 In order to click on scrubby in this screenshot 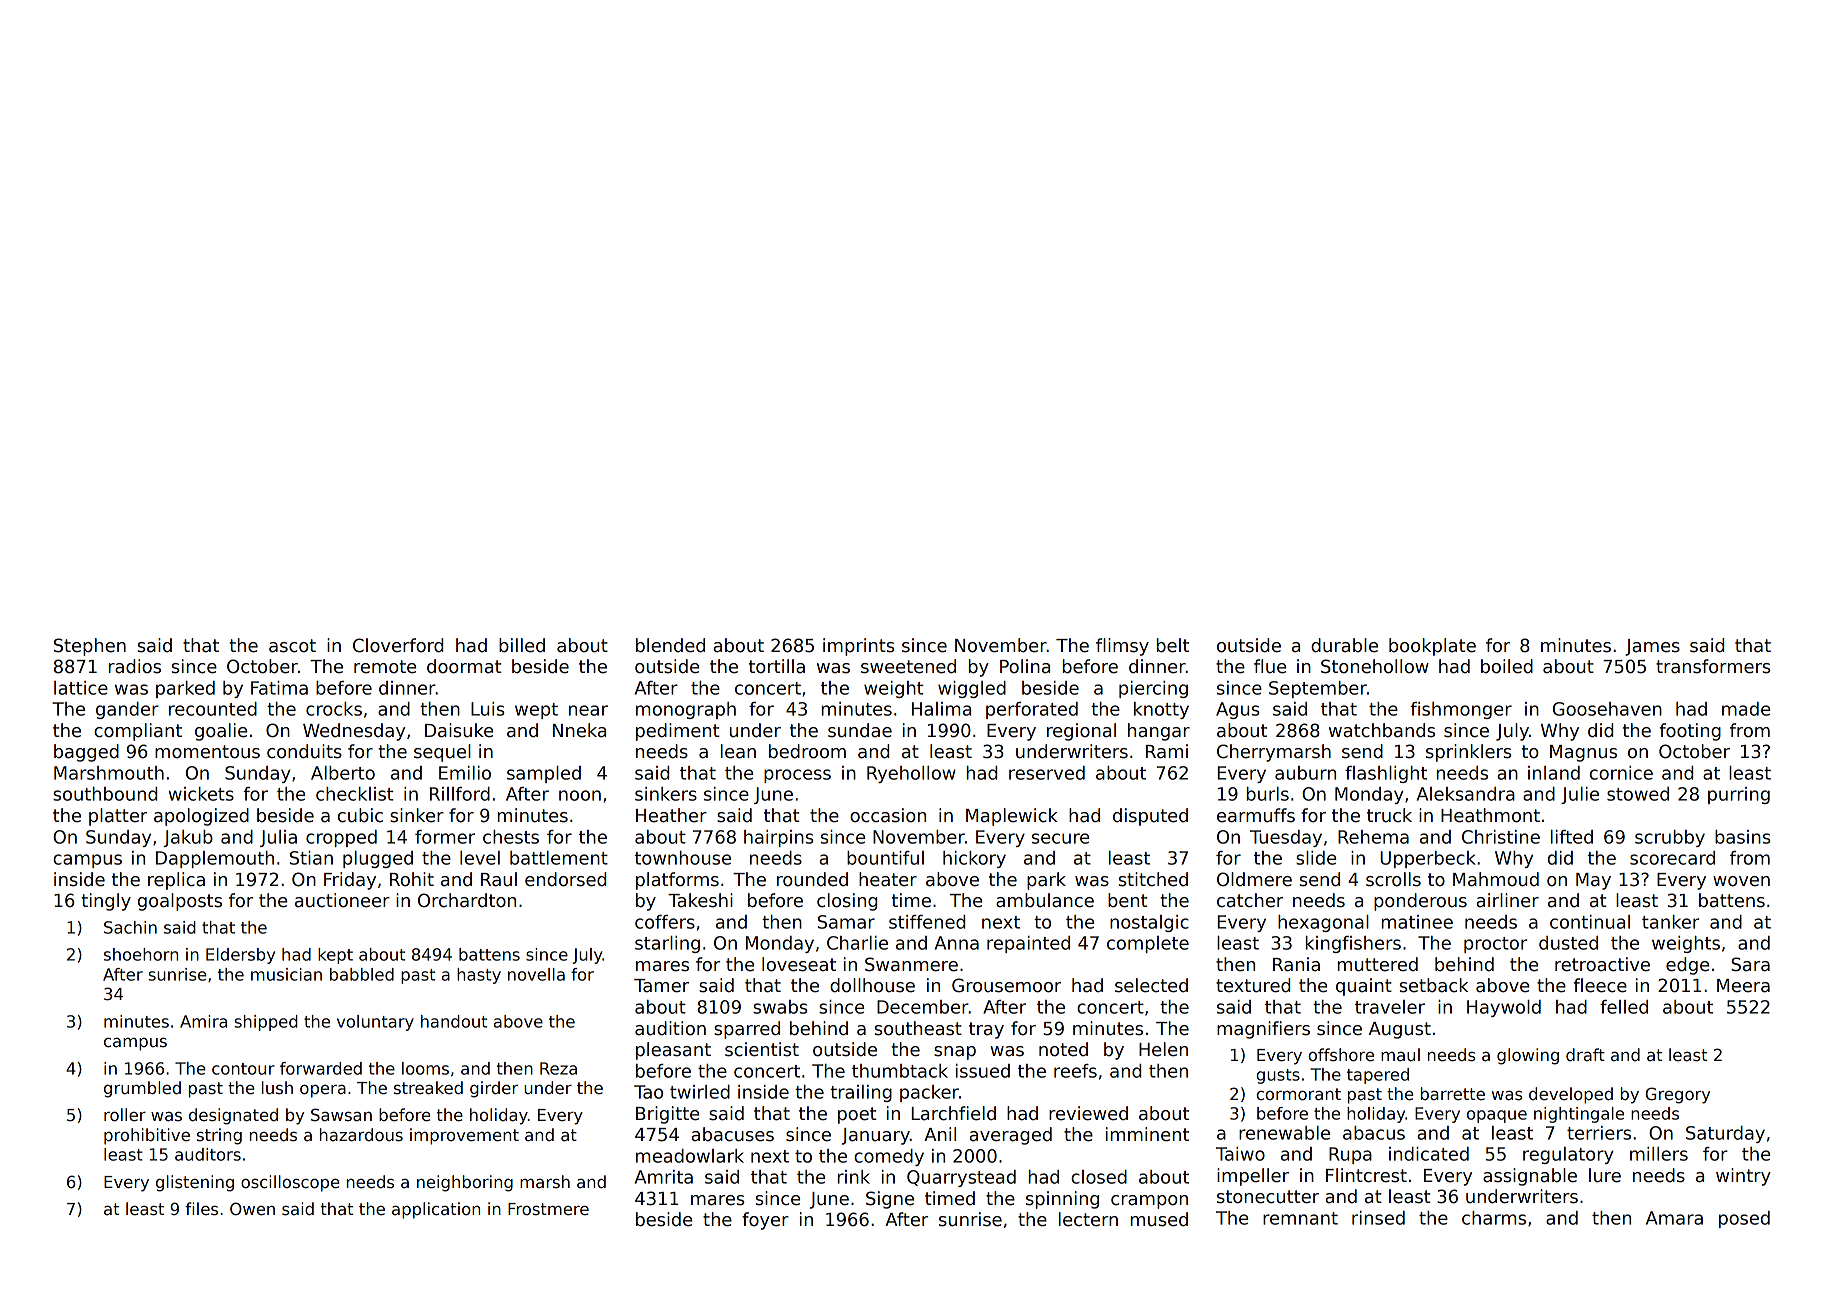, I will do `click(1670, 838)`.
